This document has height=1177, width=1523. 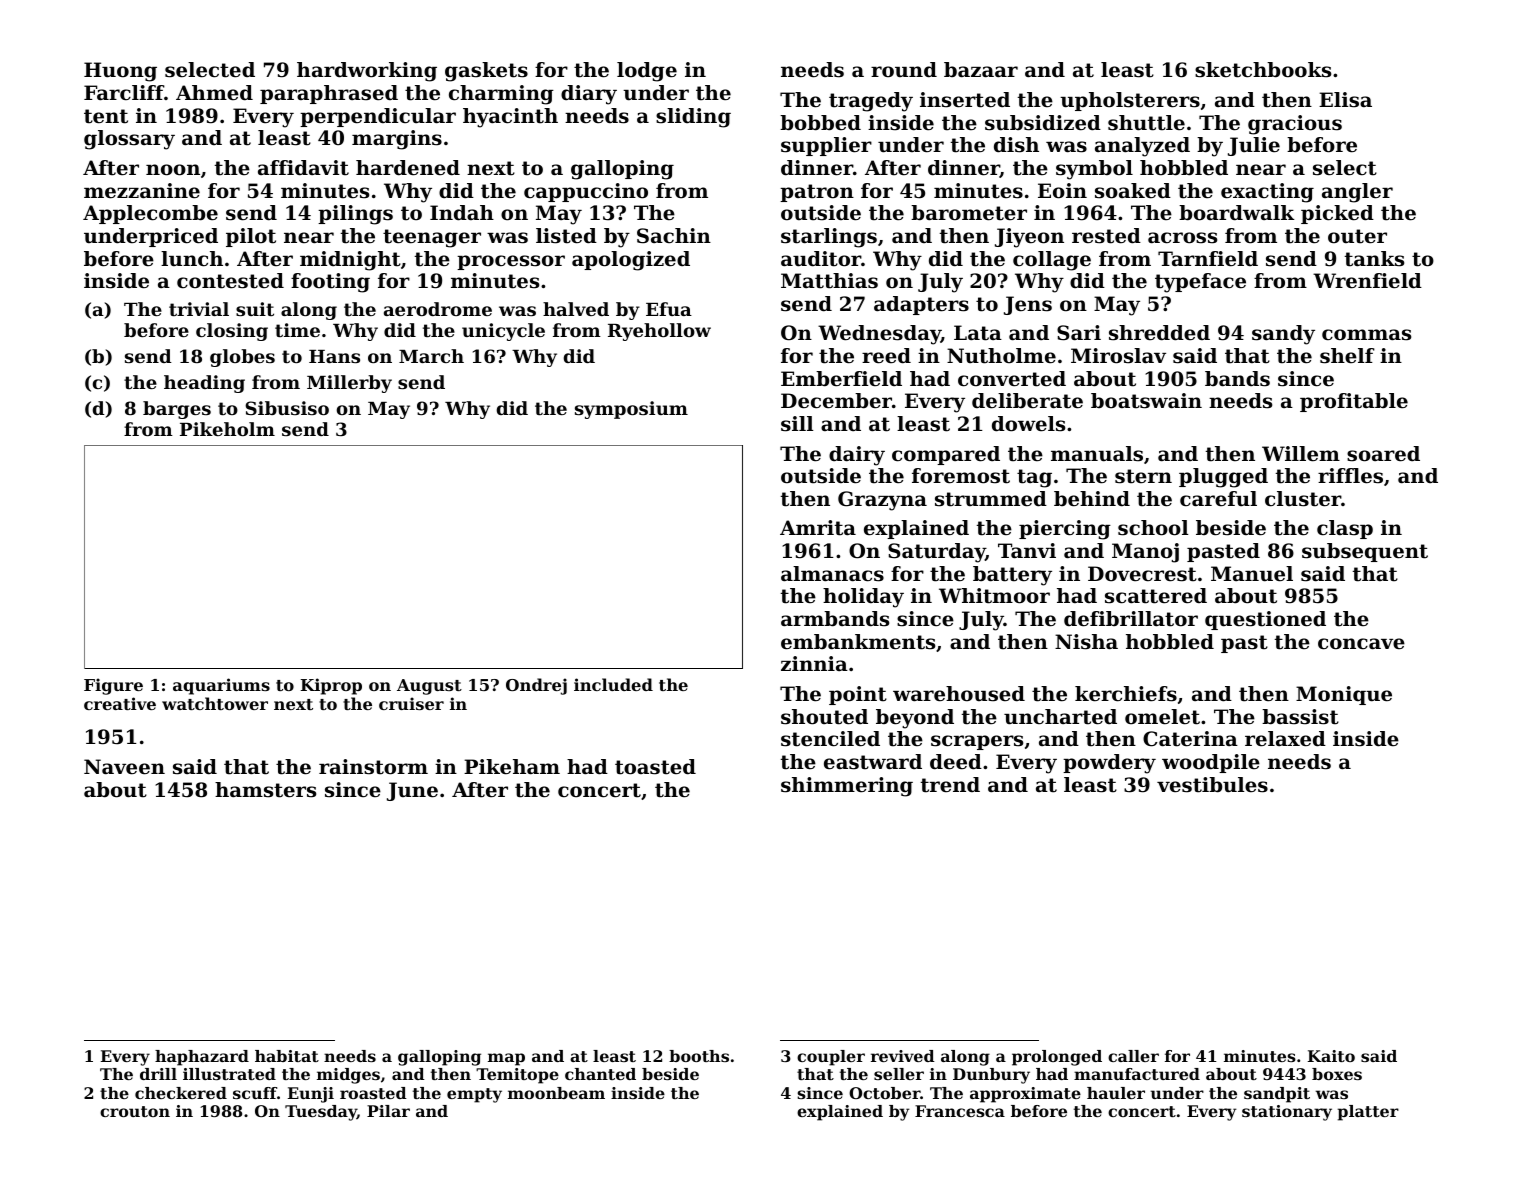 What do you see at coordinates (142, 191) in the document?
I see `mezzanine` at bounding box center [142, 191].
